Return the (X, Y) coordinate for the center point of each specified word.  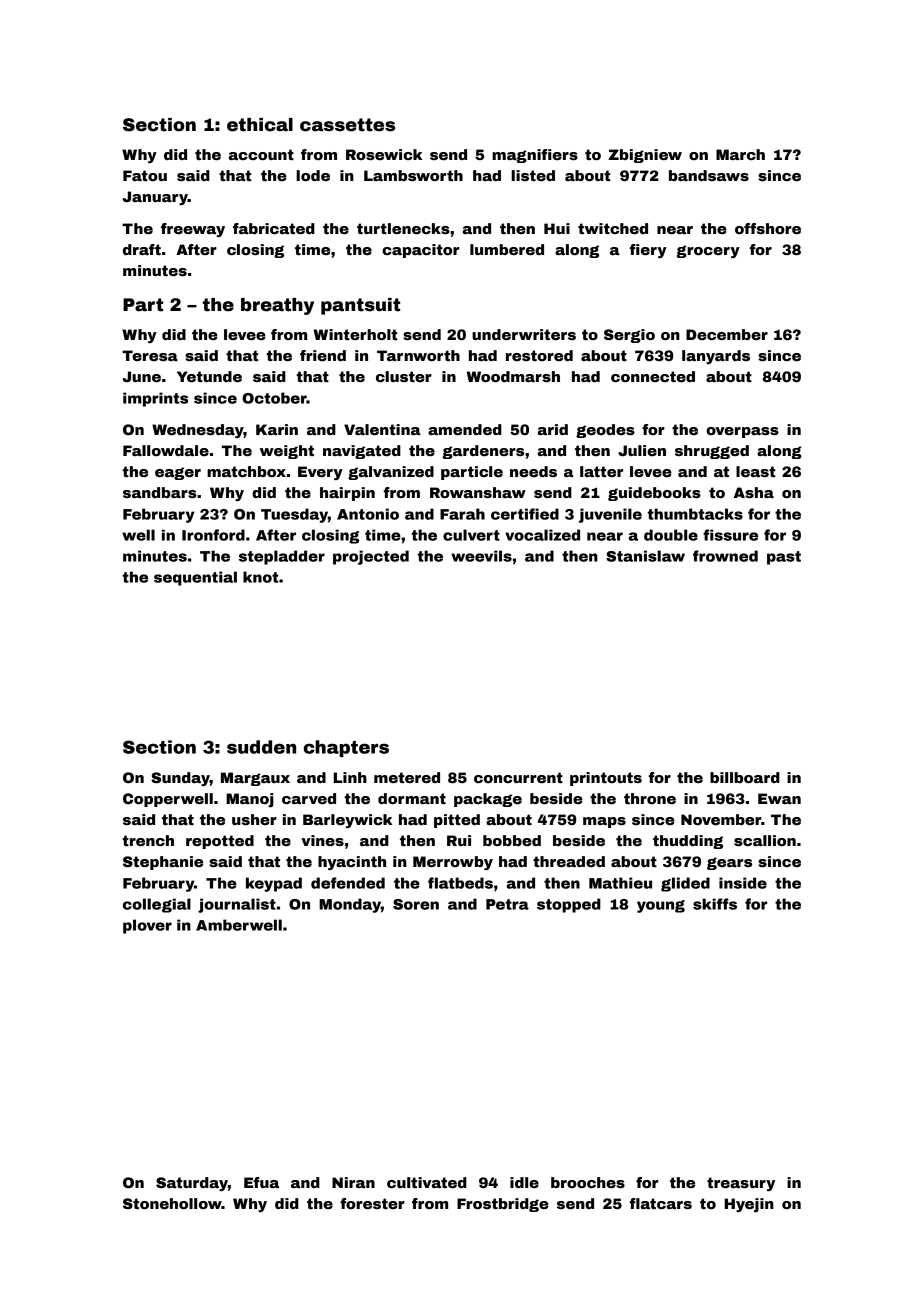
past (784, 558)
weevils (481, 556)
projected (371, 557)
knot (261, 577)
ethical (260, 125)
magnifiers (535, 156)
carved (309, 798)
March (740, 154)
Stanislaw (645, 556)
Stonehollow (172, 1203)
